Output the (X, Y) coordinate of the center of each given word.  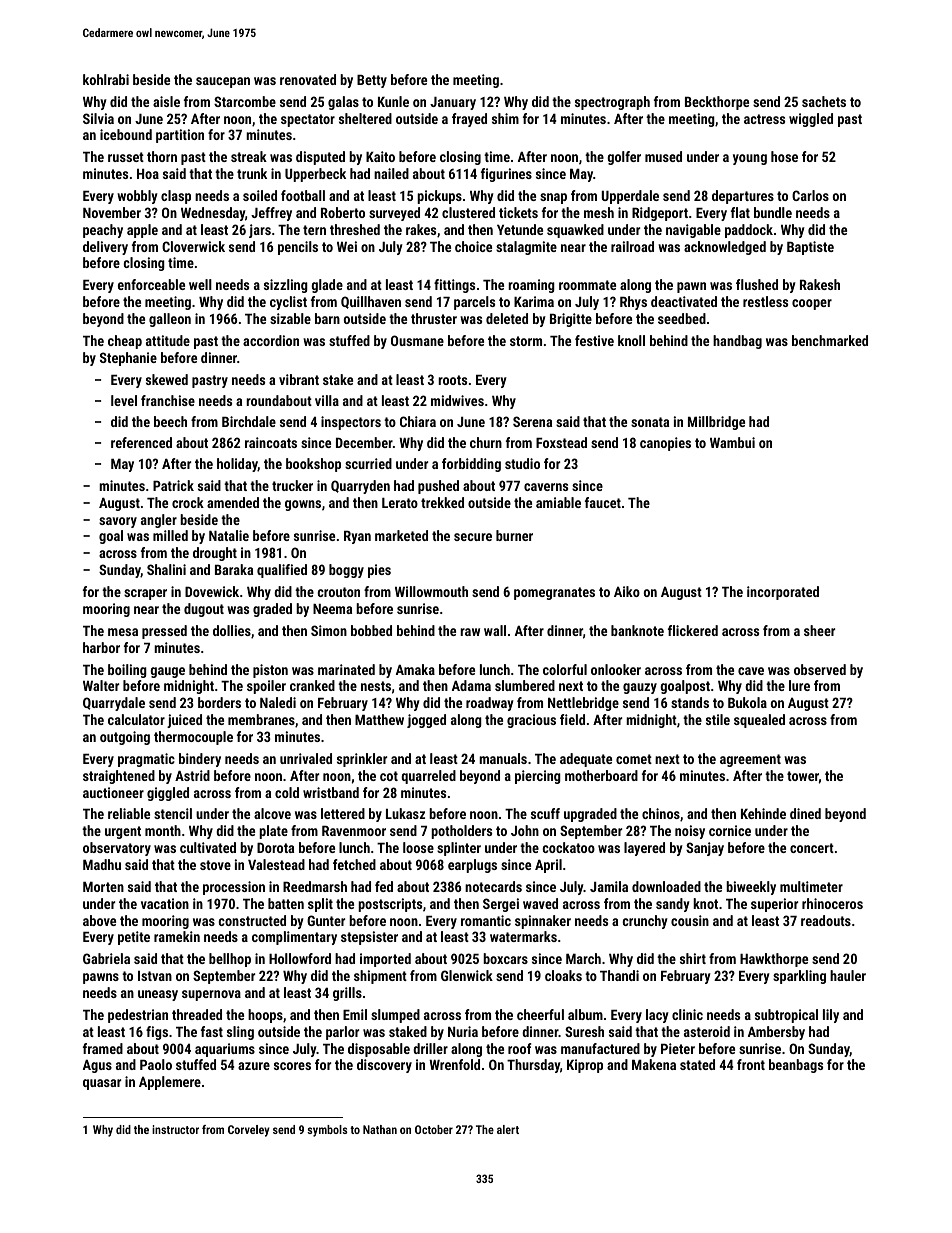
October (434, 1129)
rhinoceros (832, 903)
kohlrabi (106, 79)
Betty (372, 81)
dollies (232, 630)
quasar (102, 1084)
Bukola (747, 702)
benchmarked (830, 340)
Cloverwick (193, 246)
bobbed (371, 630)
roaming (531, 286)
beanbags (796, 1066)
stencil (173, 813)
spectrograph (612, 103)
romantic (486, 920)
